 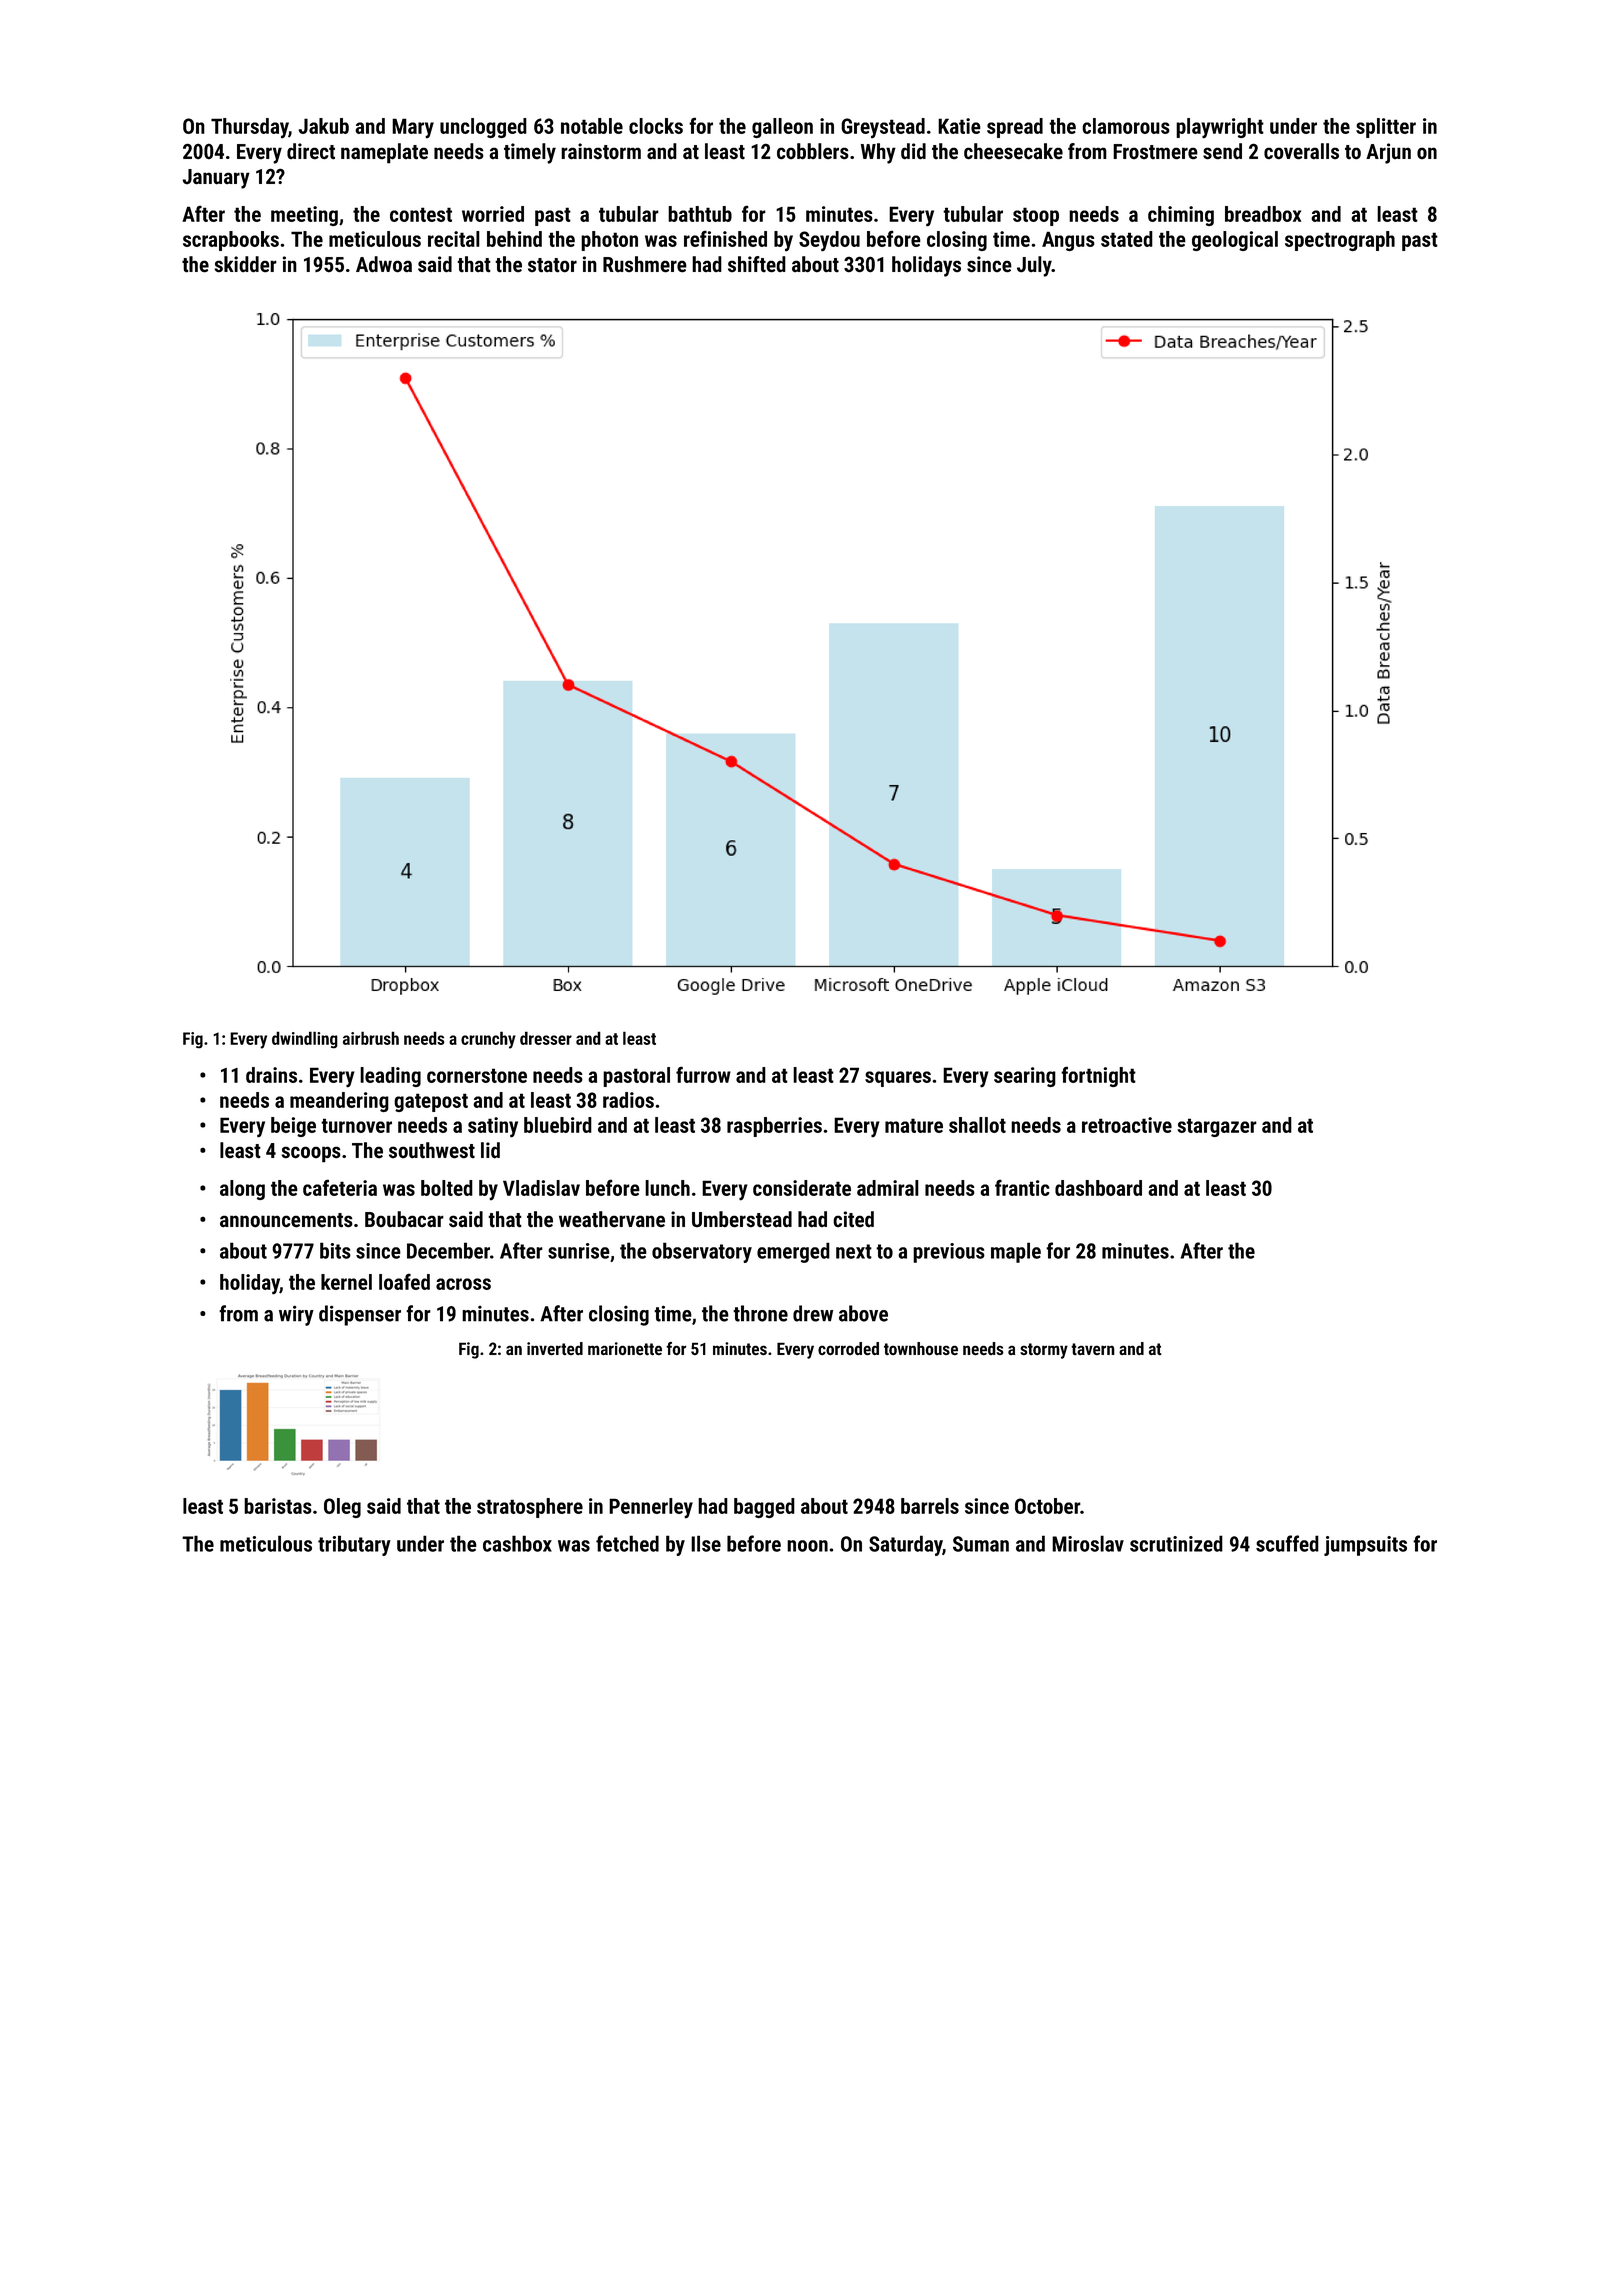 I want to click on across, so click(x=463, y=1284).
